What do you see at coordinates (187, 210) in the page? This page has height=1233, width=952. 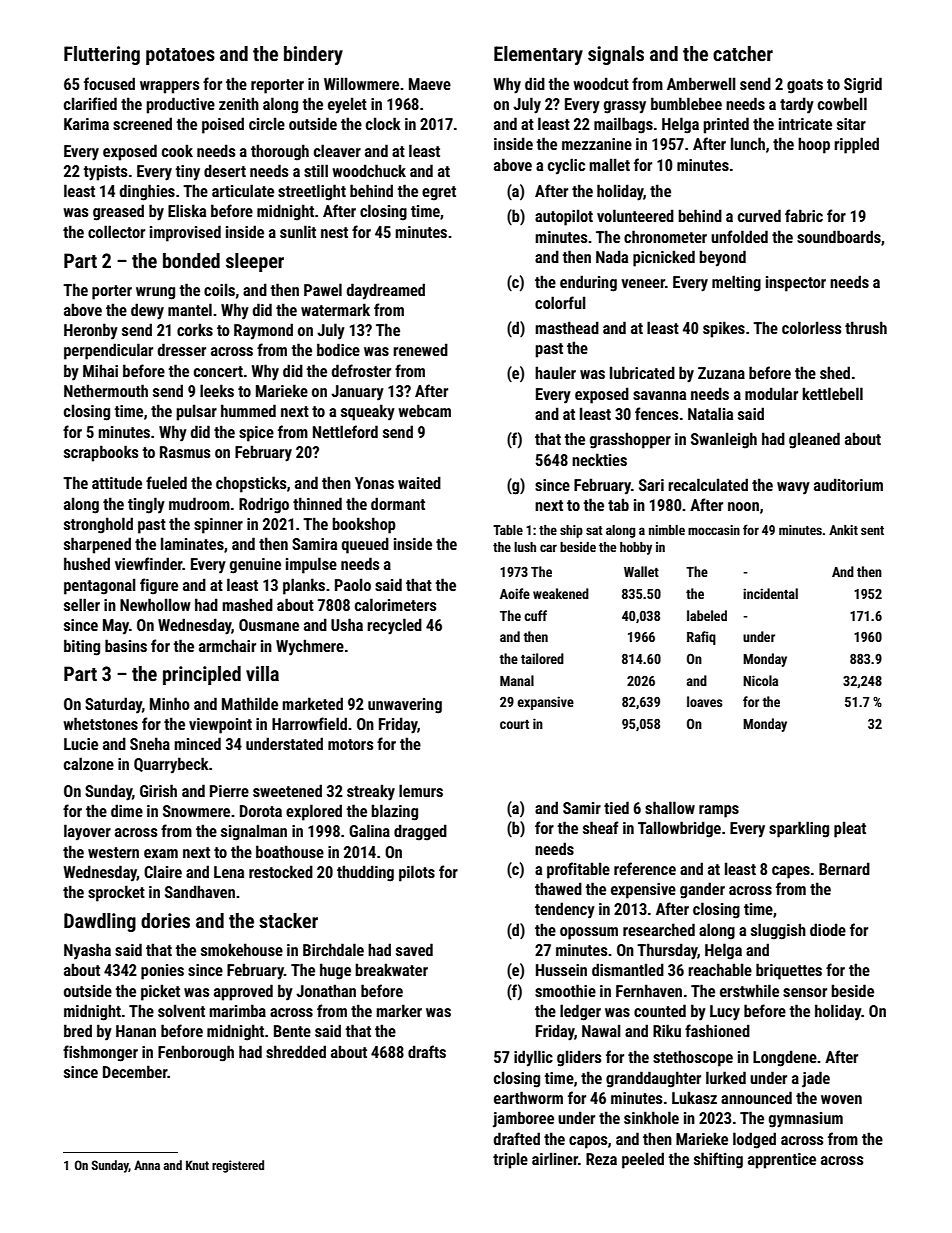 I see `Eliska` at bounding box center [187, 210].
